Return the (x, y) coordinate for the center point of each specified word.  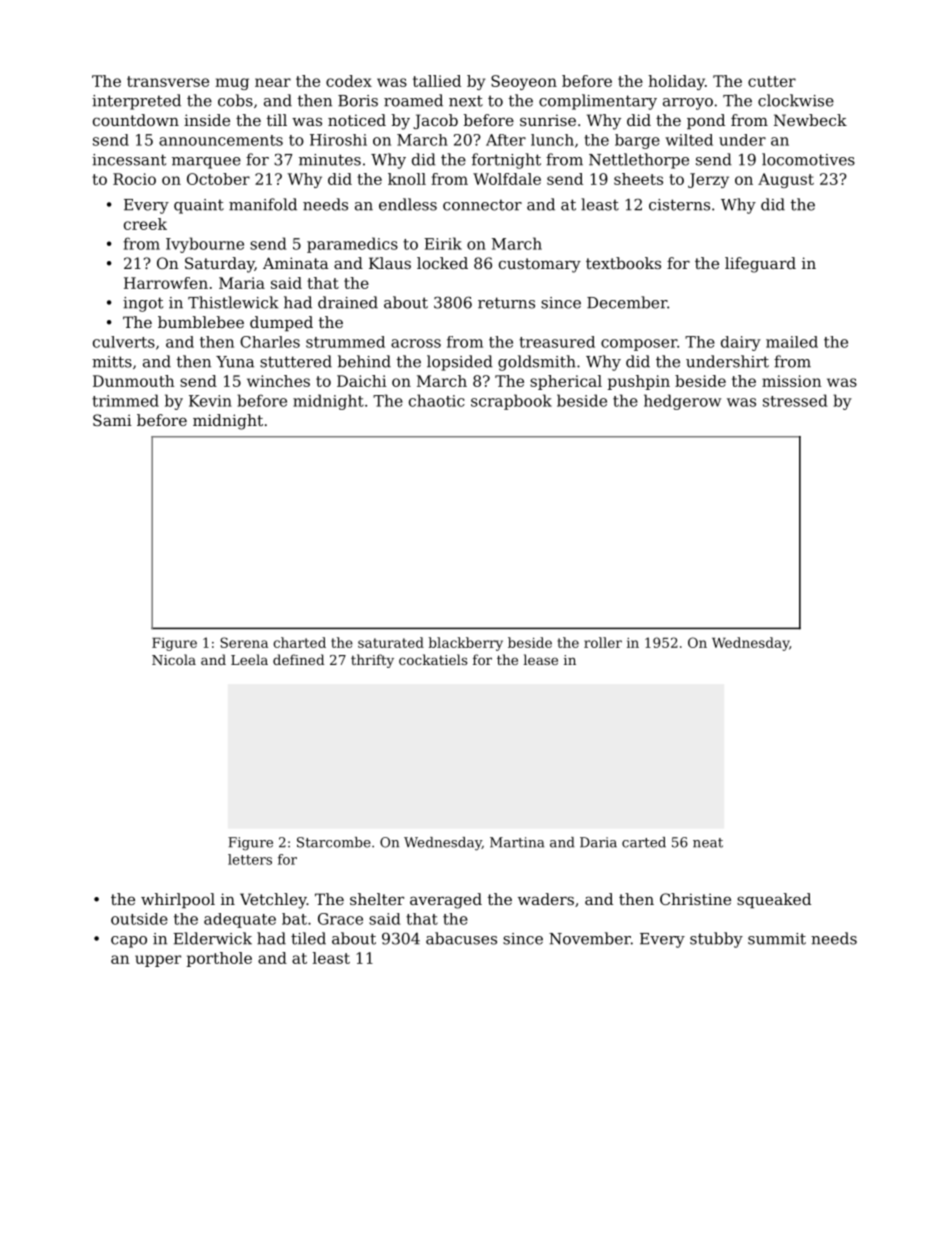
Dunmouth (134, 381)
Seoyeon (524, 82)
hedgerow (682, 402)
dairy (741, 343)
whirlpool (178, 900)
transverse (168, 81)
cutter (772, 81)
